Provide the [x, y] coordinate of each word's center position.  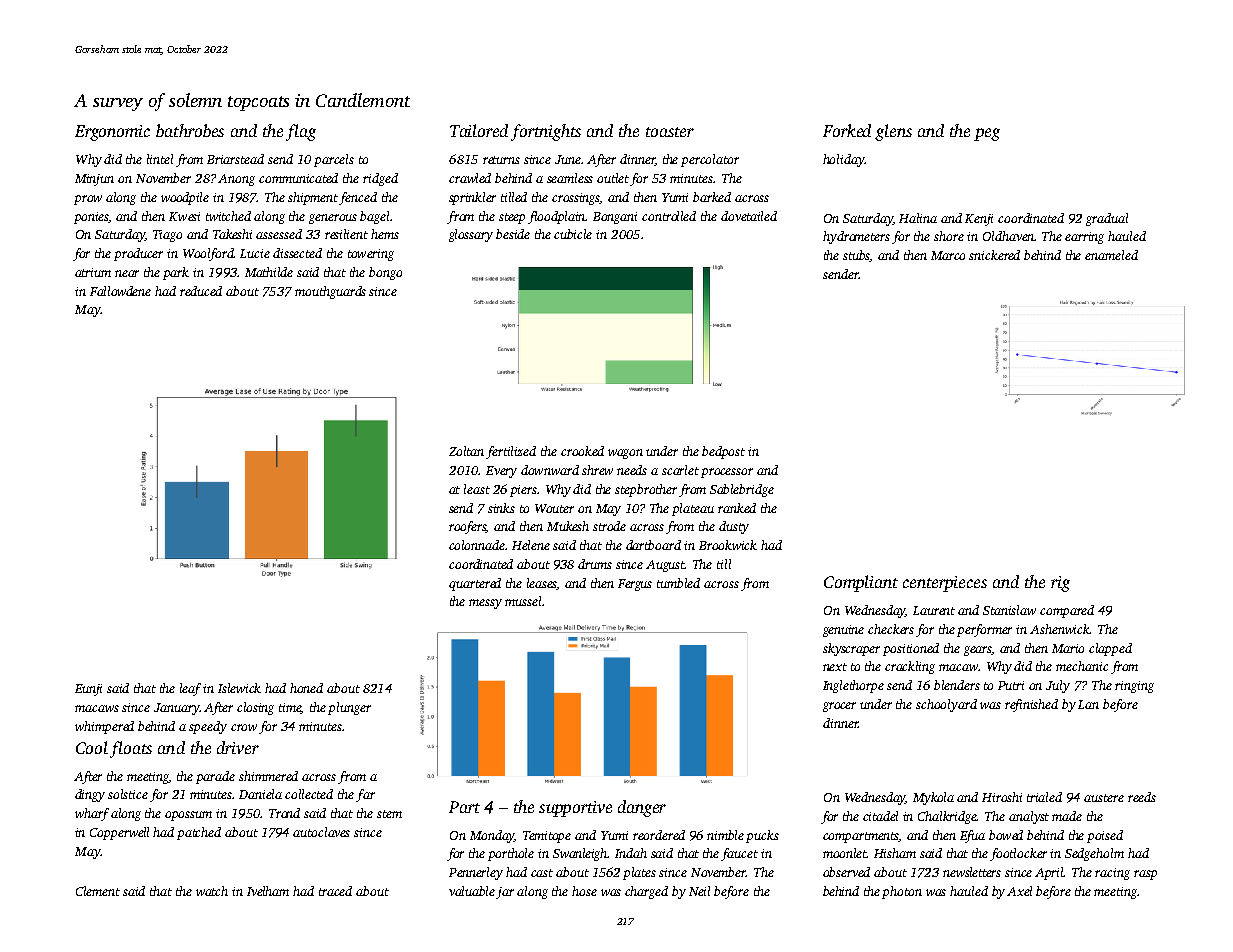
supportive [575, 809]
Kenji [979, 220]
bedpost [723, 452]
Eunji [88, 690]
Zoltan [466, 451]
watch [212, 891]
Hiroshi [1002, 797]
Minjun [94, 180]
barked [712, 197]
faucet [739, 854]
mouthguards [330, 292]
